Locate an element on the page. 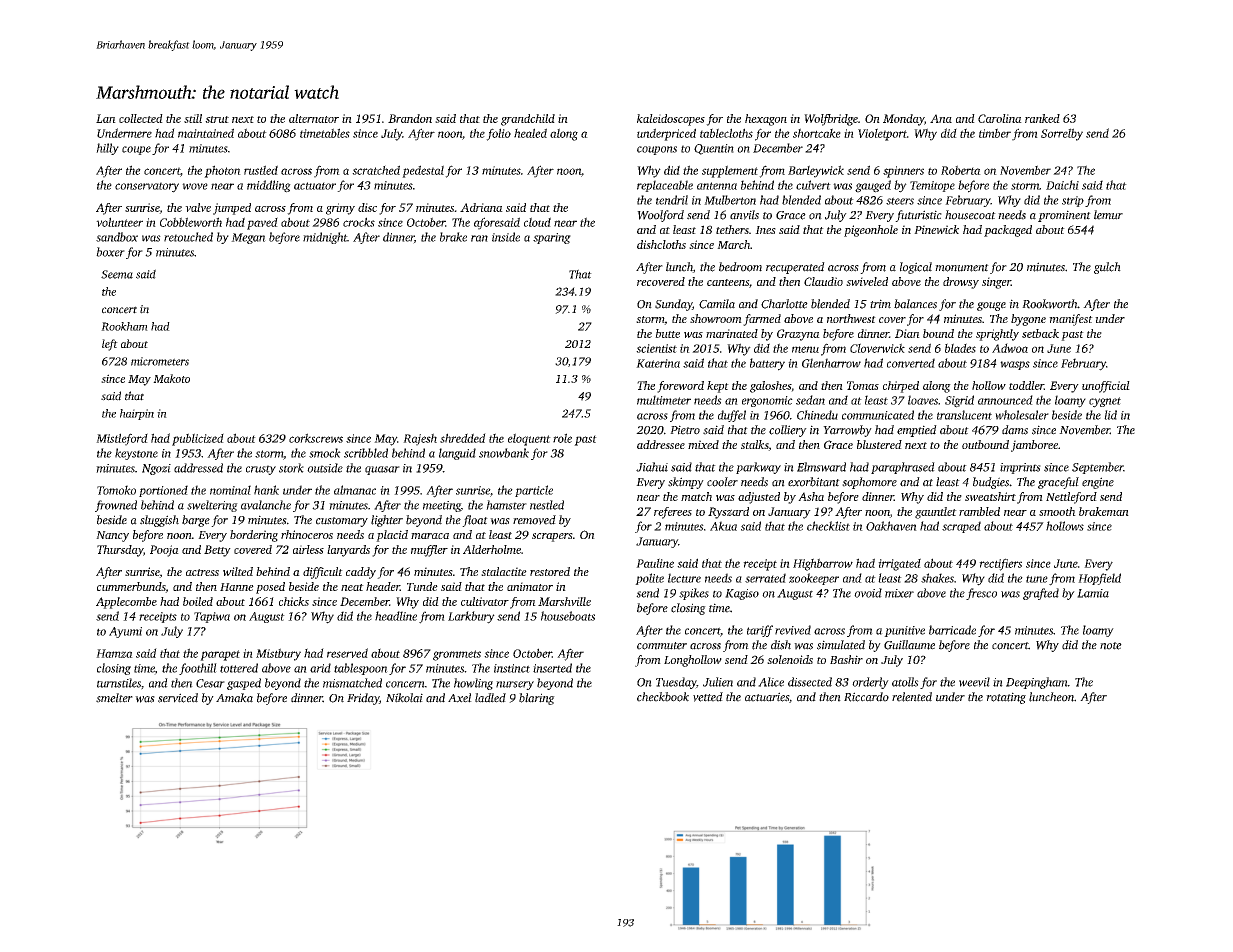 The height and width of the page is (952, 1233). strut is located at coordinates (217, 119).
